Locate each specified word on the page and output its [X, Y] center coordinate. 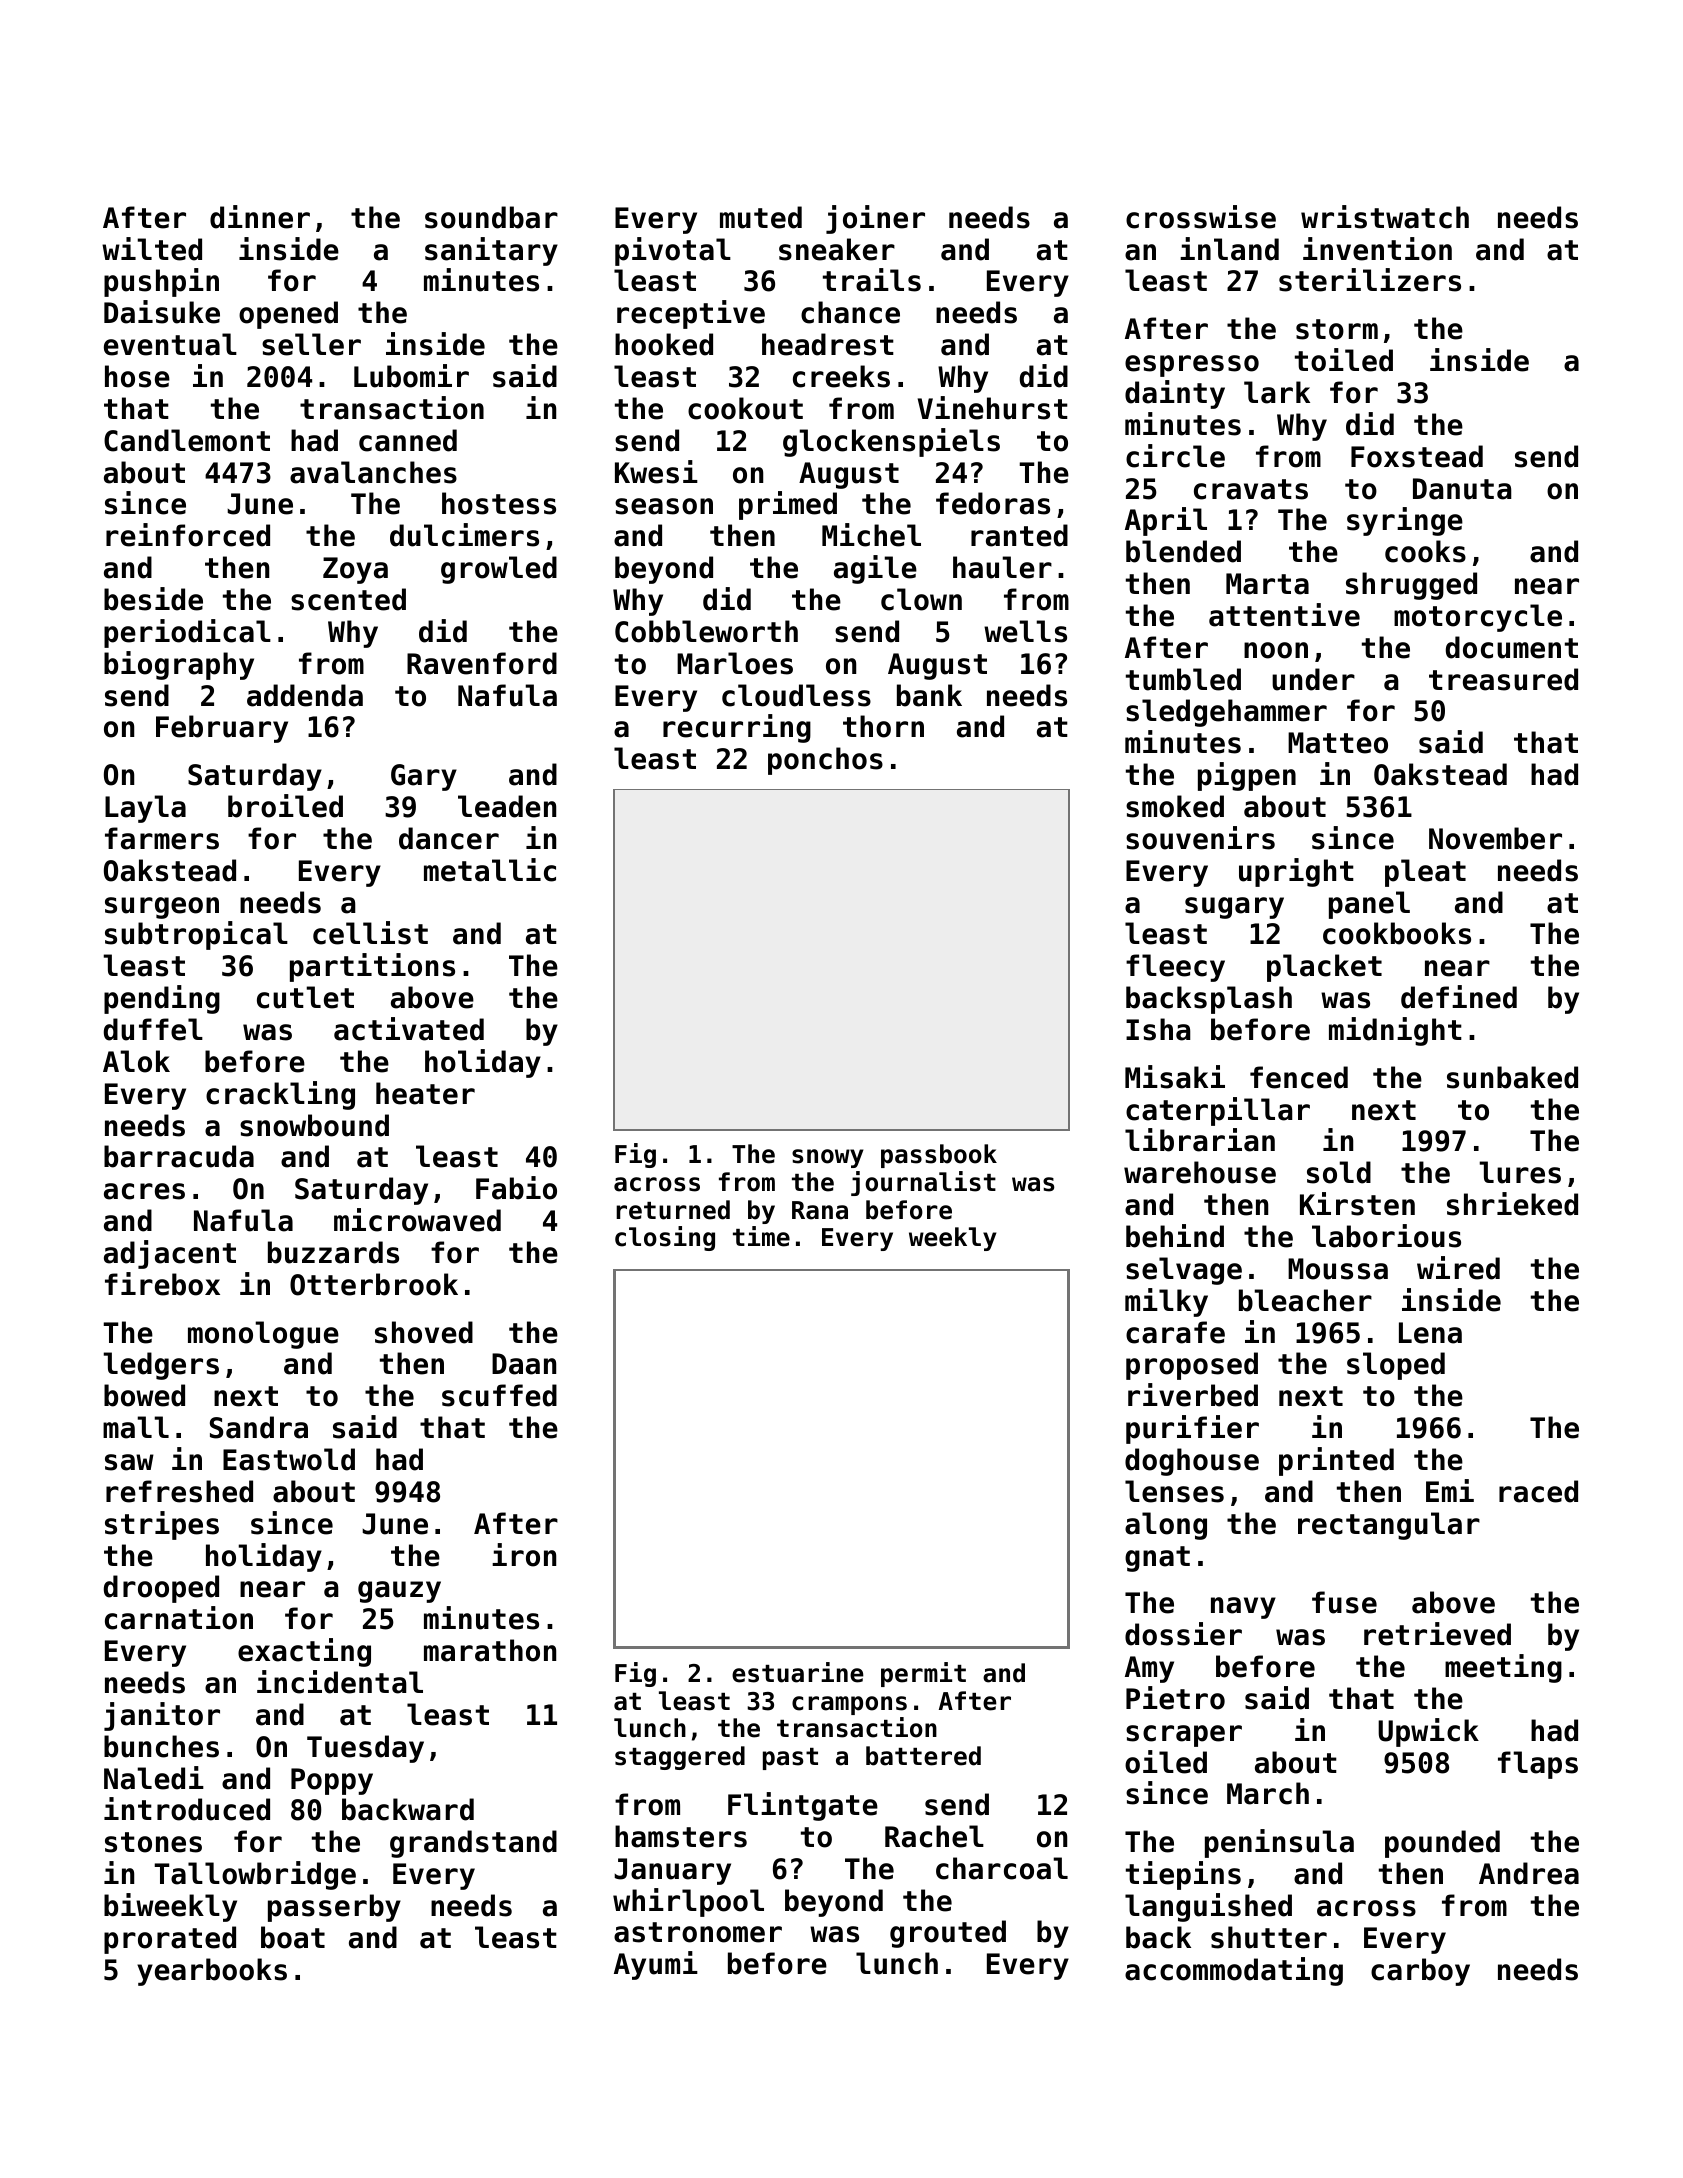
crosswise [1201, 217]
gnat [1157, 1559]
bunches [161, 1746]
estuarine [798, 1672]
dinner [260, 217]
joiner [875, 219]
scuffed [499, 1395]
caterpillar [1218, 1111]
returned [673, 1210]
